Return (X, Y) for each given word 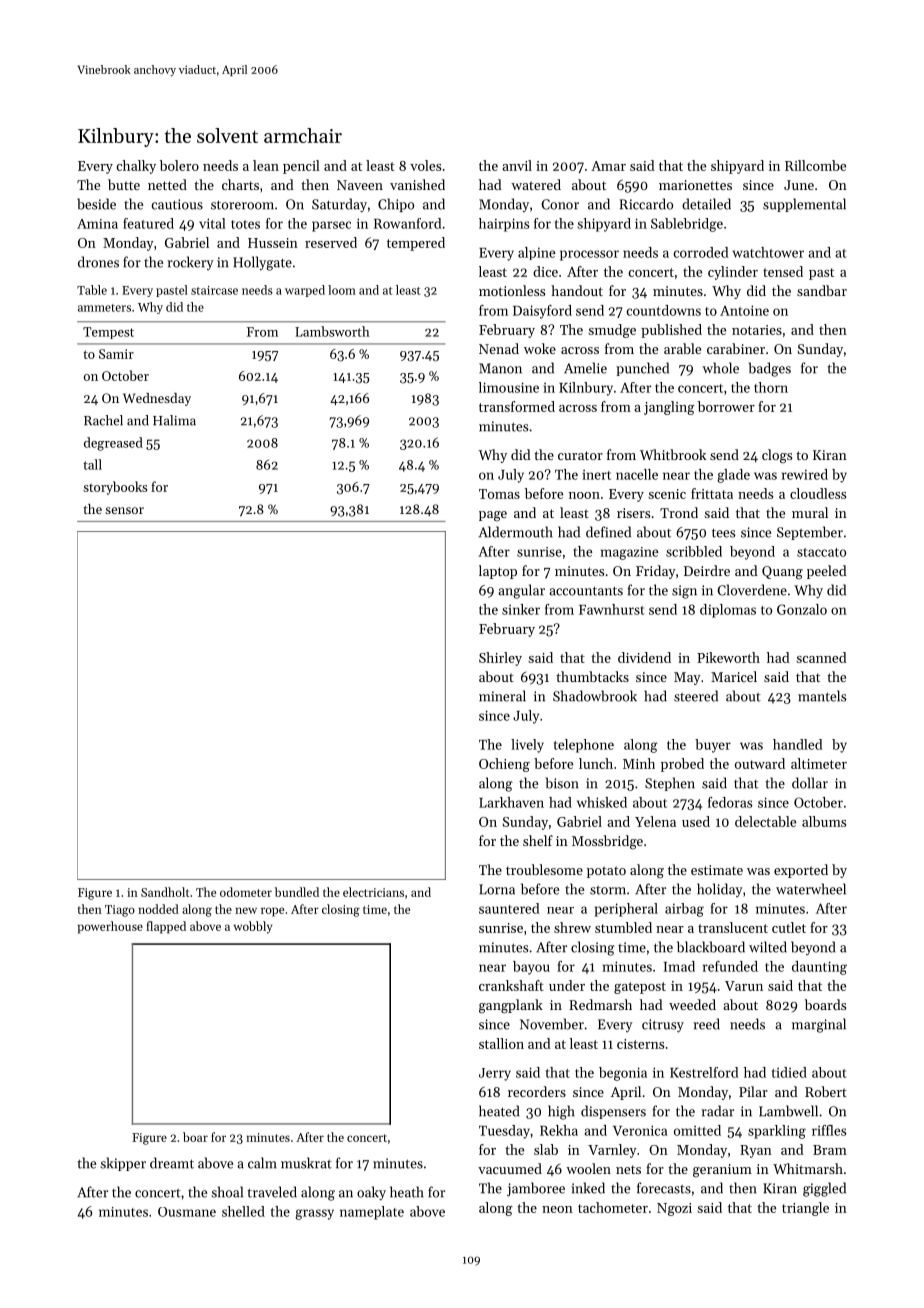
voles (425, 165)
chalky (136, 167)
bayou (531, 968)
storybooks (115, 488)
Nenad (499, 348)
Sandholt (165, 892)
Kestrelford (704, 1072)
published (671, 331)
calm (262, 1163)
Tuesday (504, 1132)
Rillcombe (815, 165)
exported (801, 871)
